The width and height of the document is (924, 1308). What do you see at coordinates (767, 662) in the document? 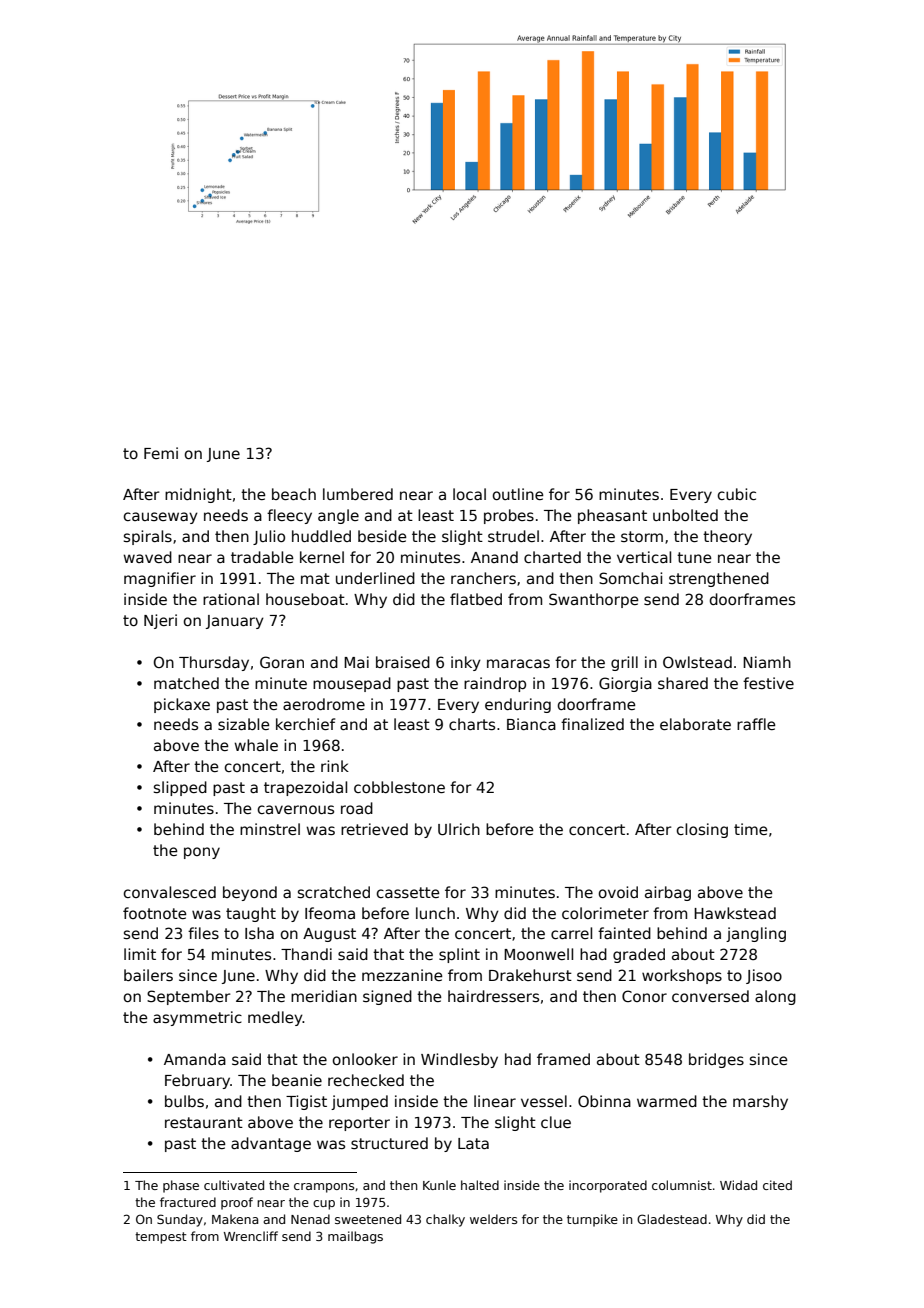
I see `Niamh` at bounding box center [767, 662].
